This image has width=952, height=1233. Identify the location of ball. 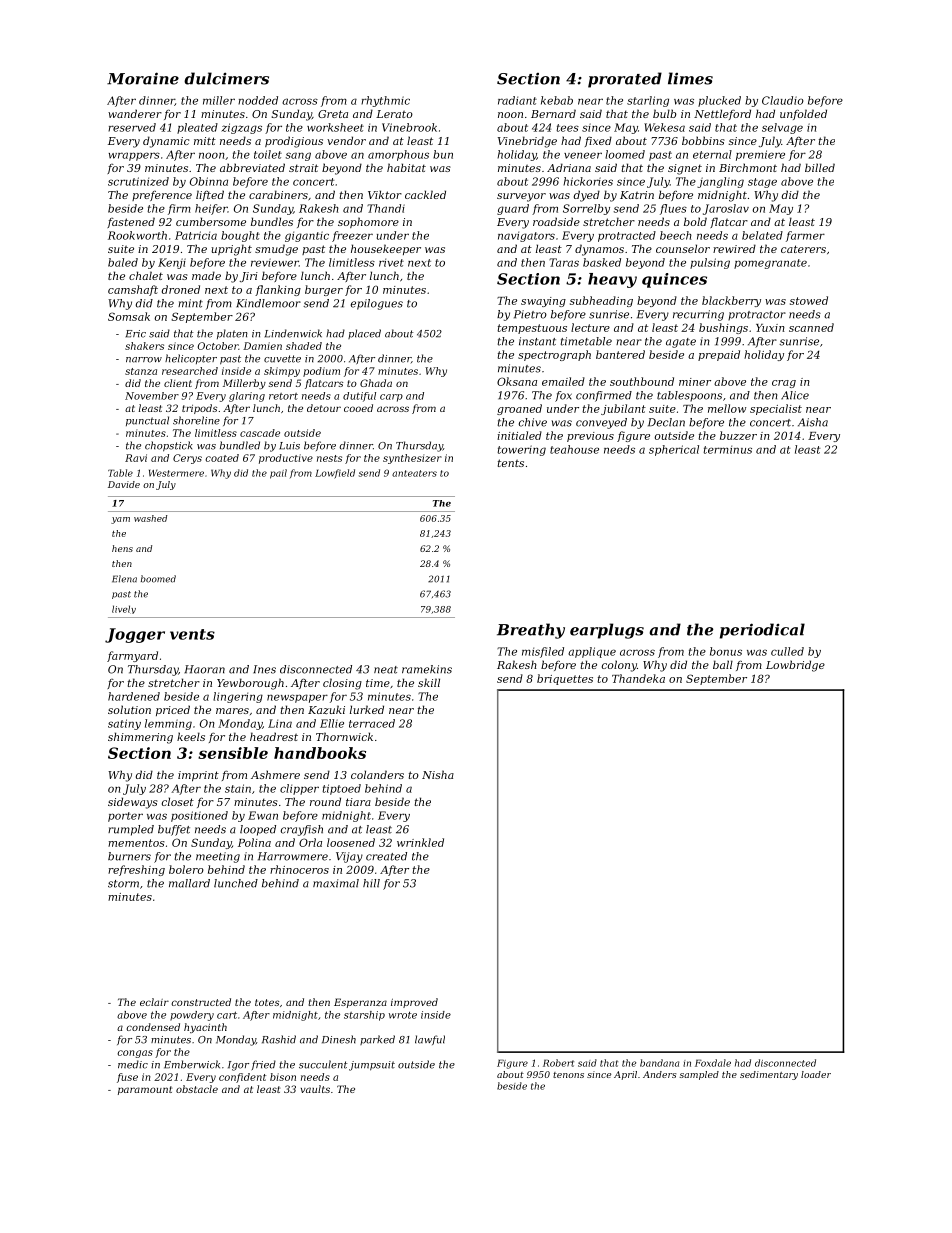
(723, 664).
